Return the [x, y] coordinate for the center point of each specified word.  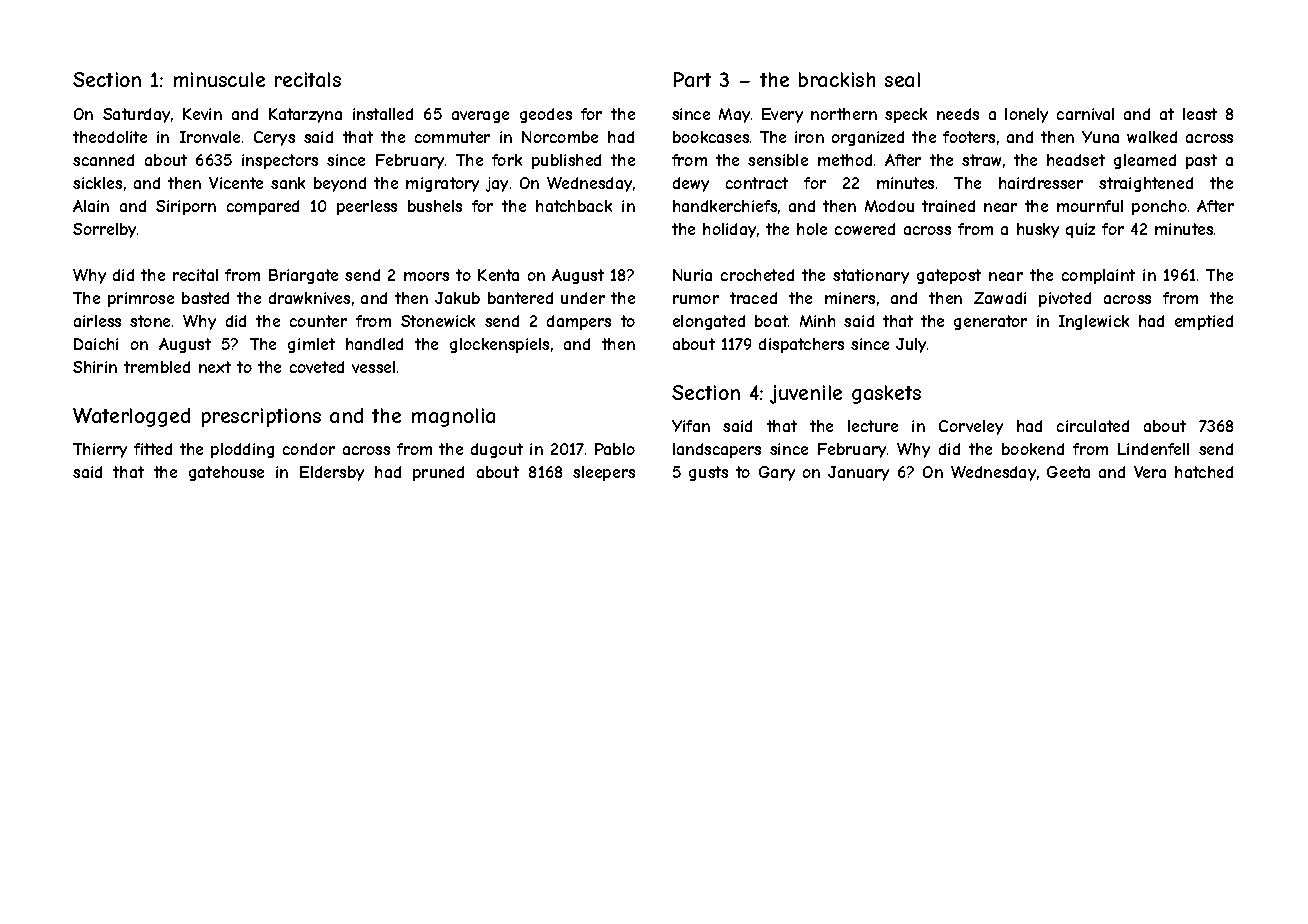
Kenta [498, 275]
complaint [1098, 276]
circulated [1093, 426]
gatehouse [226, 473]
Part [692, 79]
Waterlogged [131, 417]
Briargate [303, 276]
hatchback [574, 206]
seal [902, 79]
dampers [579, 322]
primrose [141, 299]
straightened [1146, 184]
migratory [442, 184]
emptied [1204, 322]
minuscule [219, 79]
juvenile [806, 394]
